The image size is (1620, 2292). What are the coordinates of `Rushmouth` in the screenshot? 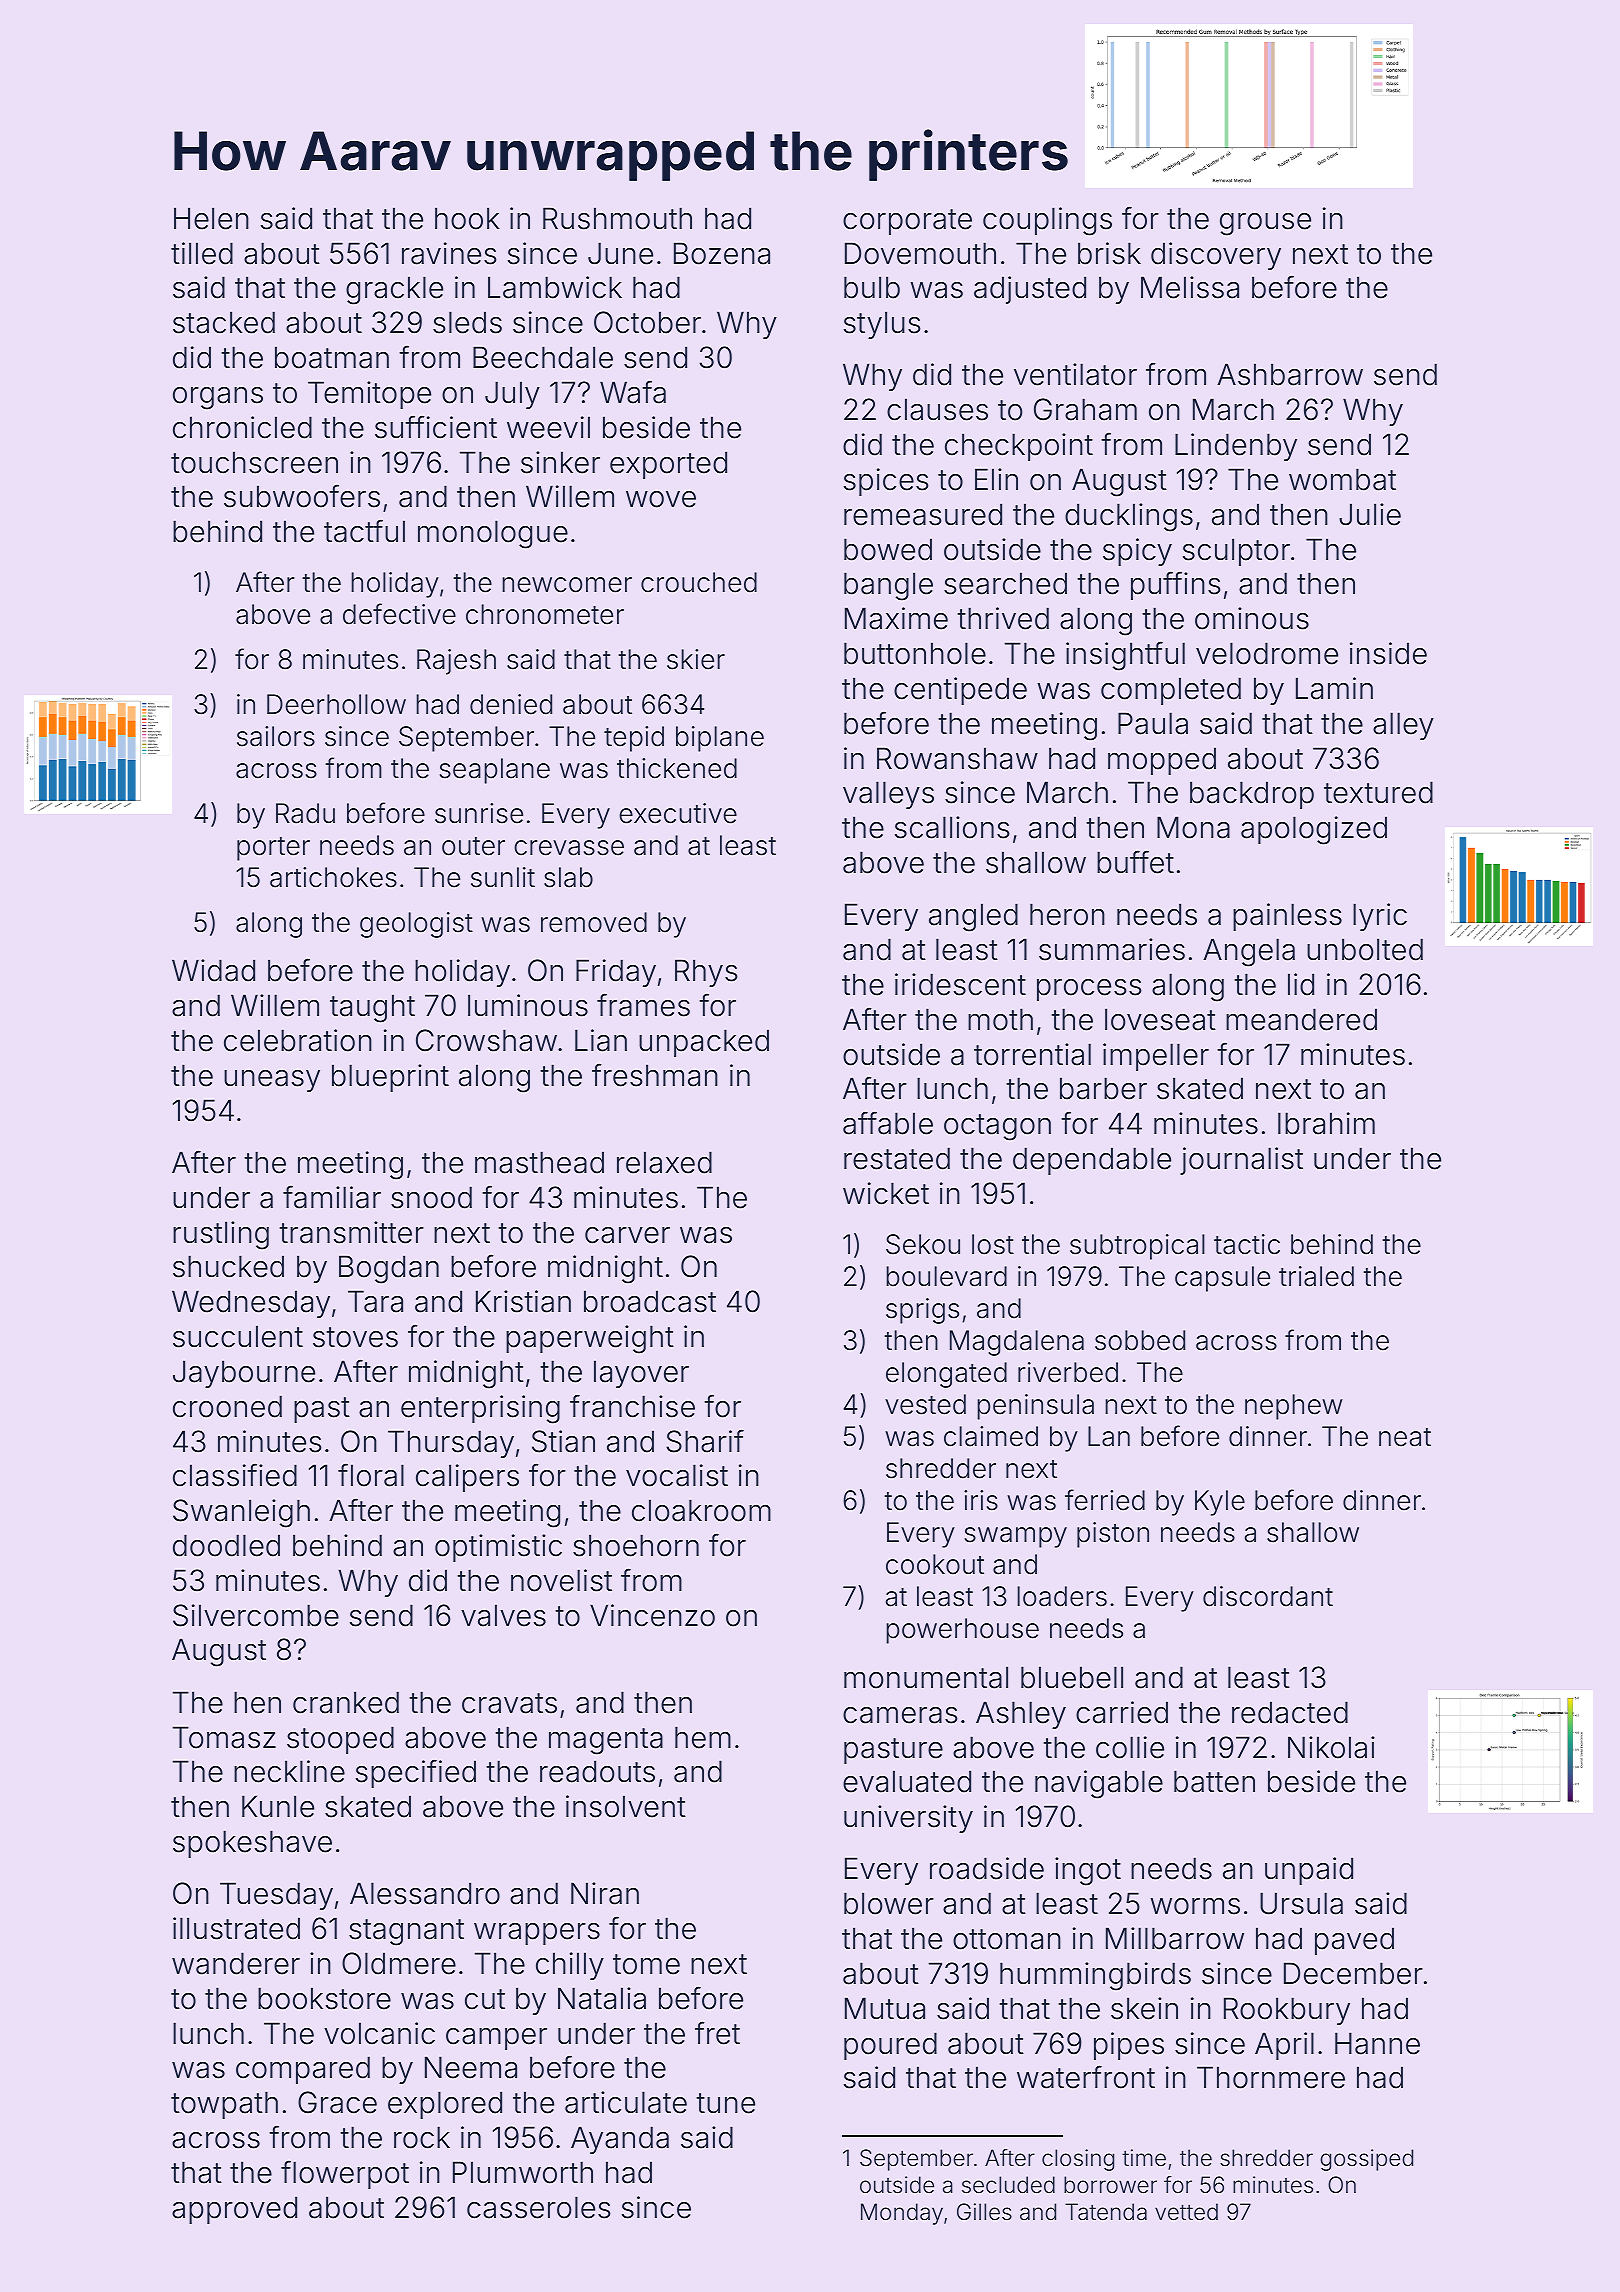 It's located at (617, 218).
